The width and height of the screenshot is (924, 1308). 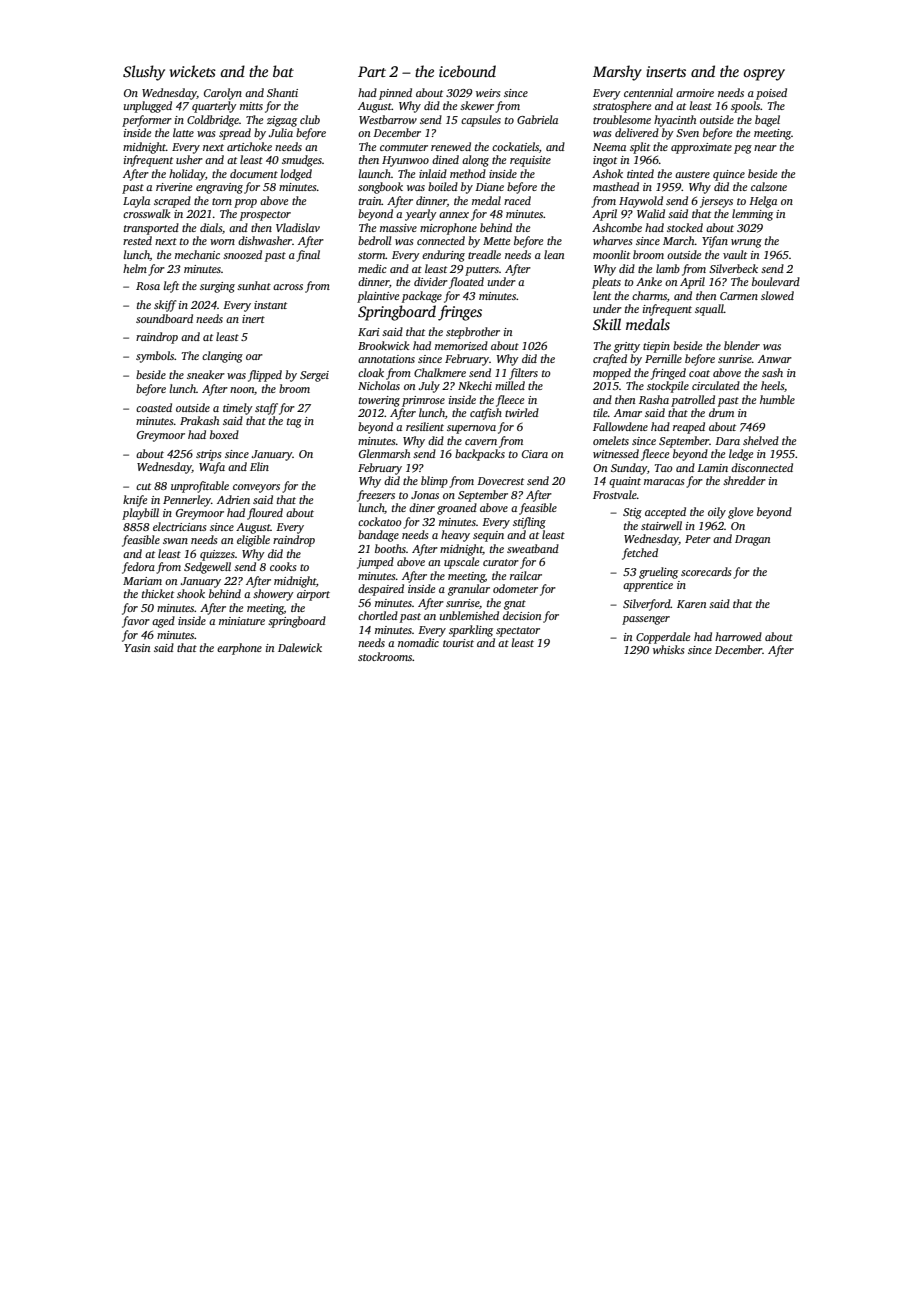 What do you see at coordinates (461, 563) in the screenshot?
I see `upscale` at bounding box center [461, 563].
